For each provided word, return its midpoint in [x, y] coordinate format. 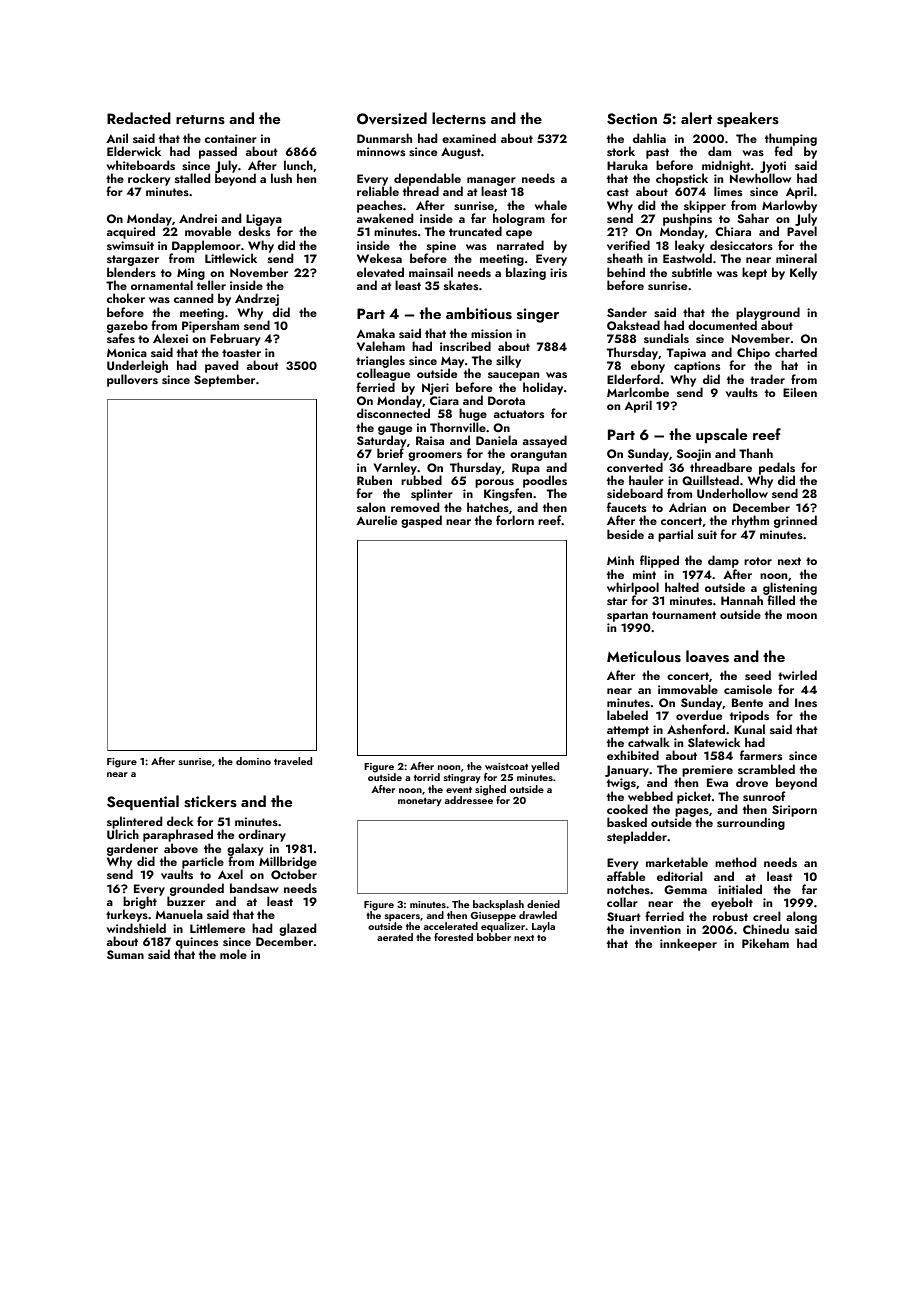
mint [644, 574]
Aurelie [376, 520]
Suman [125, 955]
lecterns [459, 118]
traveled [293, 761]
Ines [806, 702]
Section [632, 119]
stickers [210, 801]
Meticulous [644, 656]
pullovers [132, 380]
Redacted [139, 118]
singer [538, 315]
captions [697, 367]
